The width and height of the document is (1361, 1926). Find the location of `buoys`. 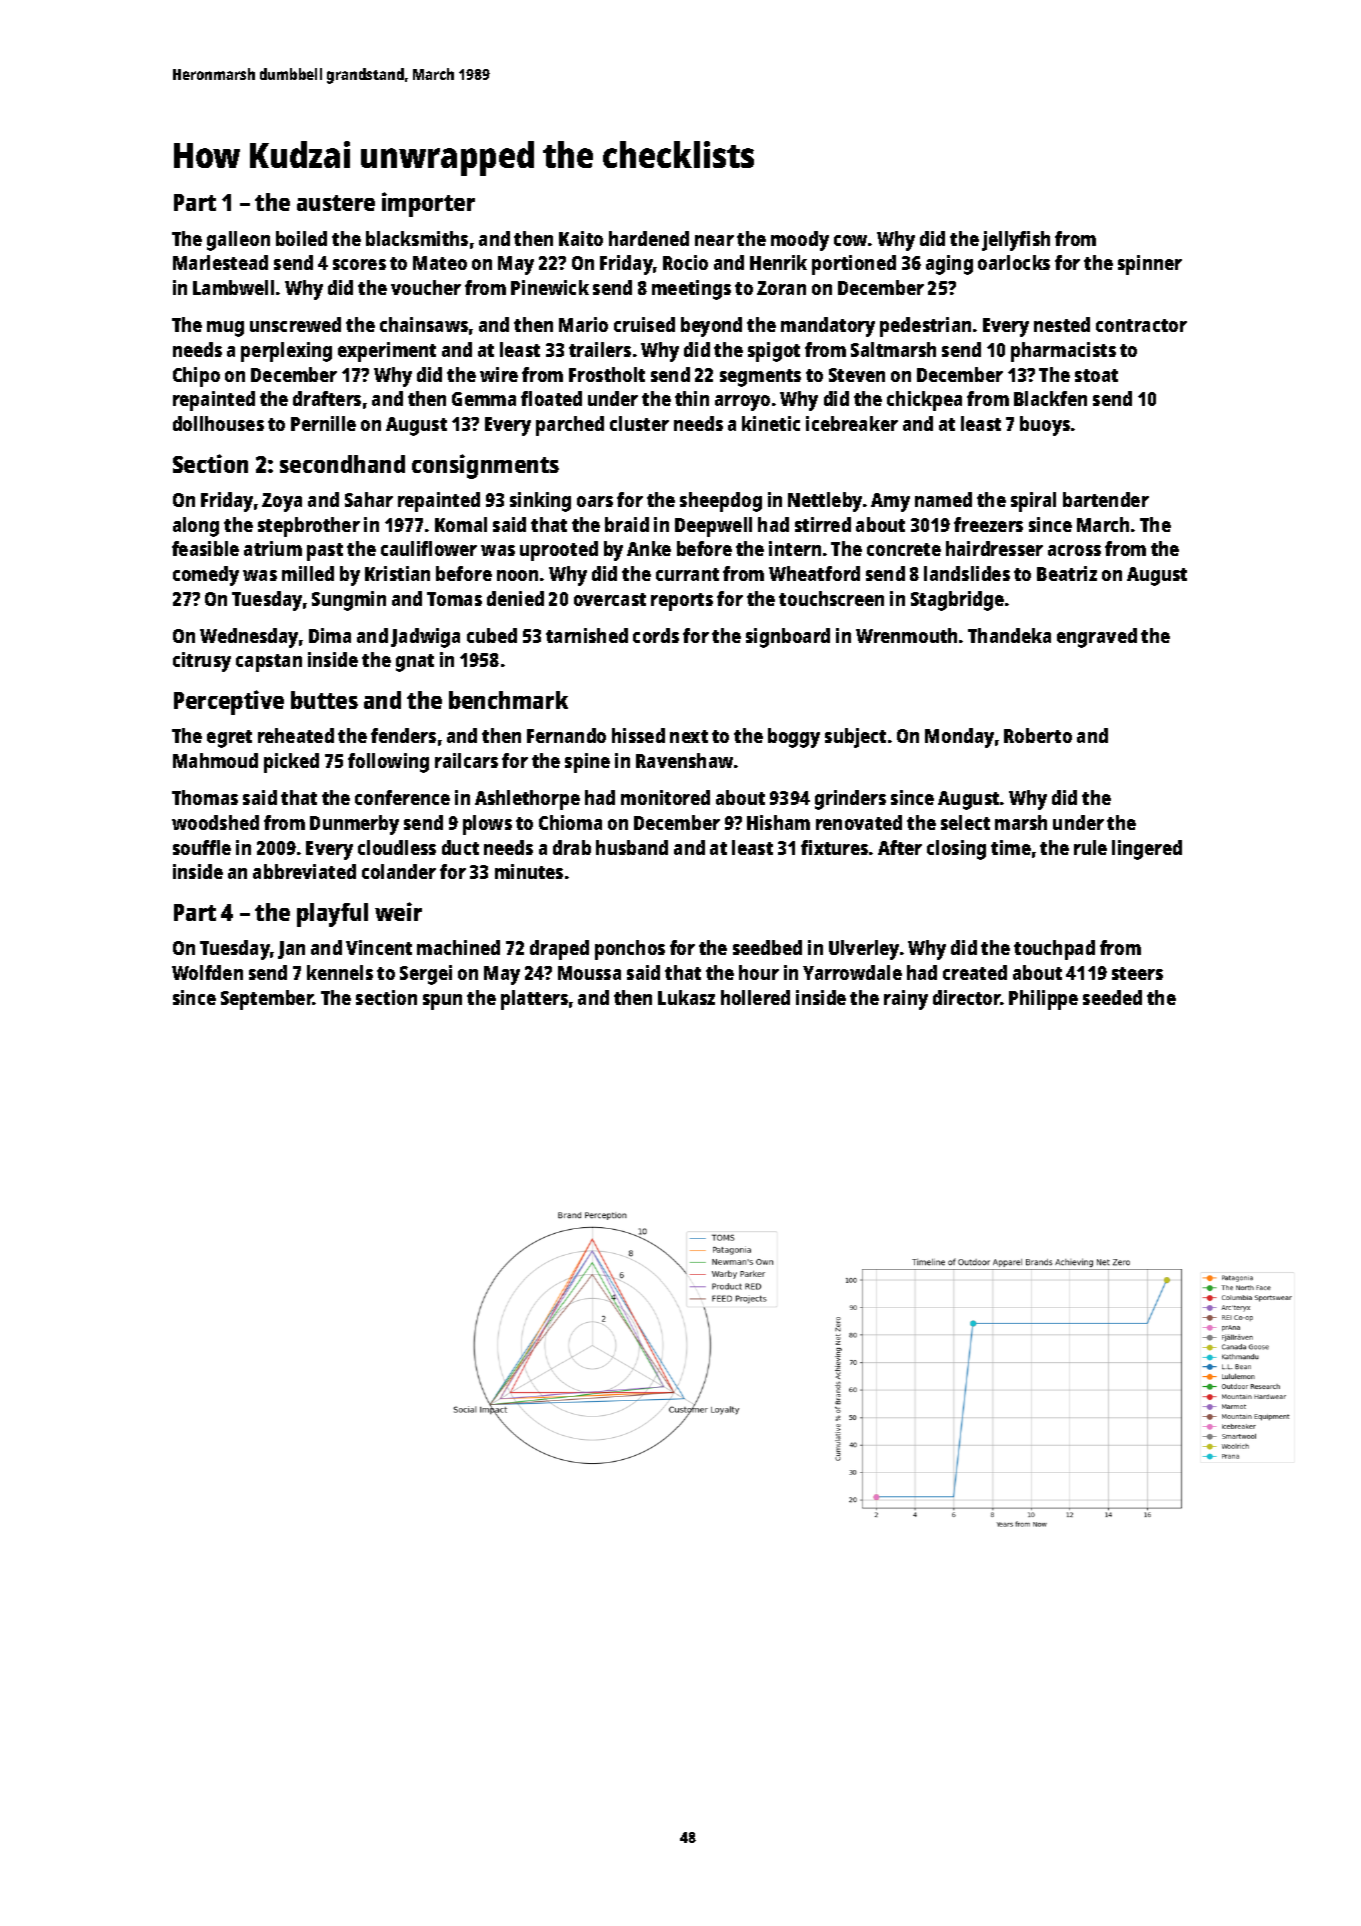

buoys is located at coordinates (1045, 426).
